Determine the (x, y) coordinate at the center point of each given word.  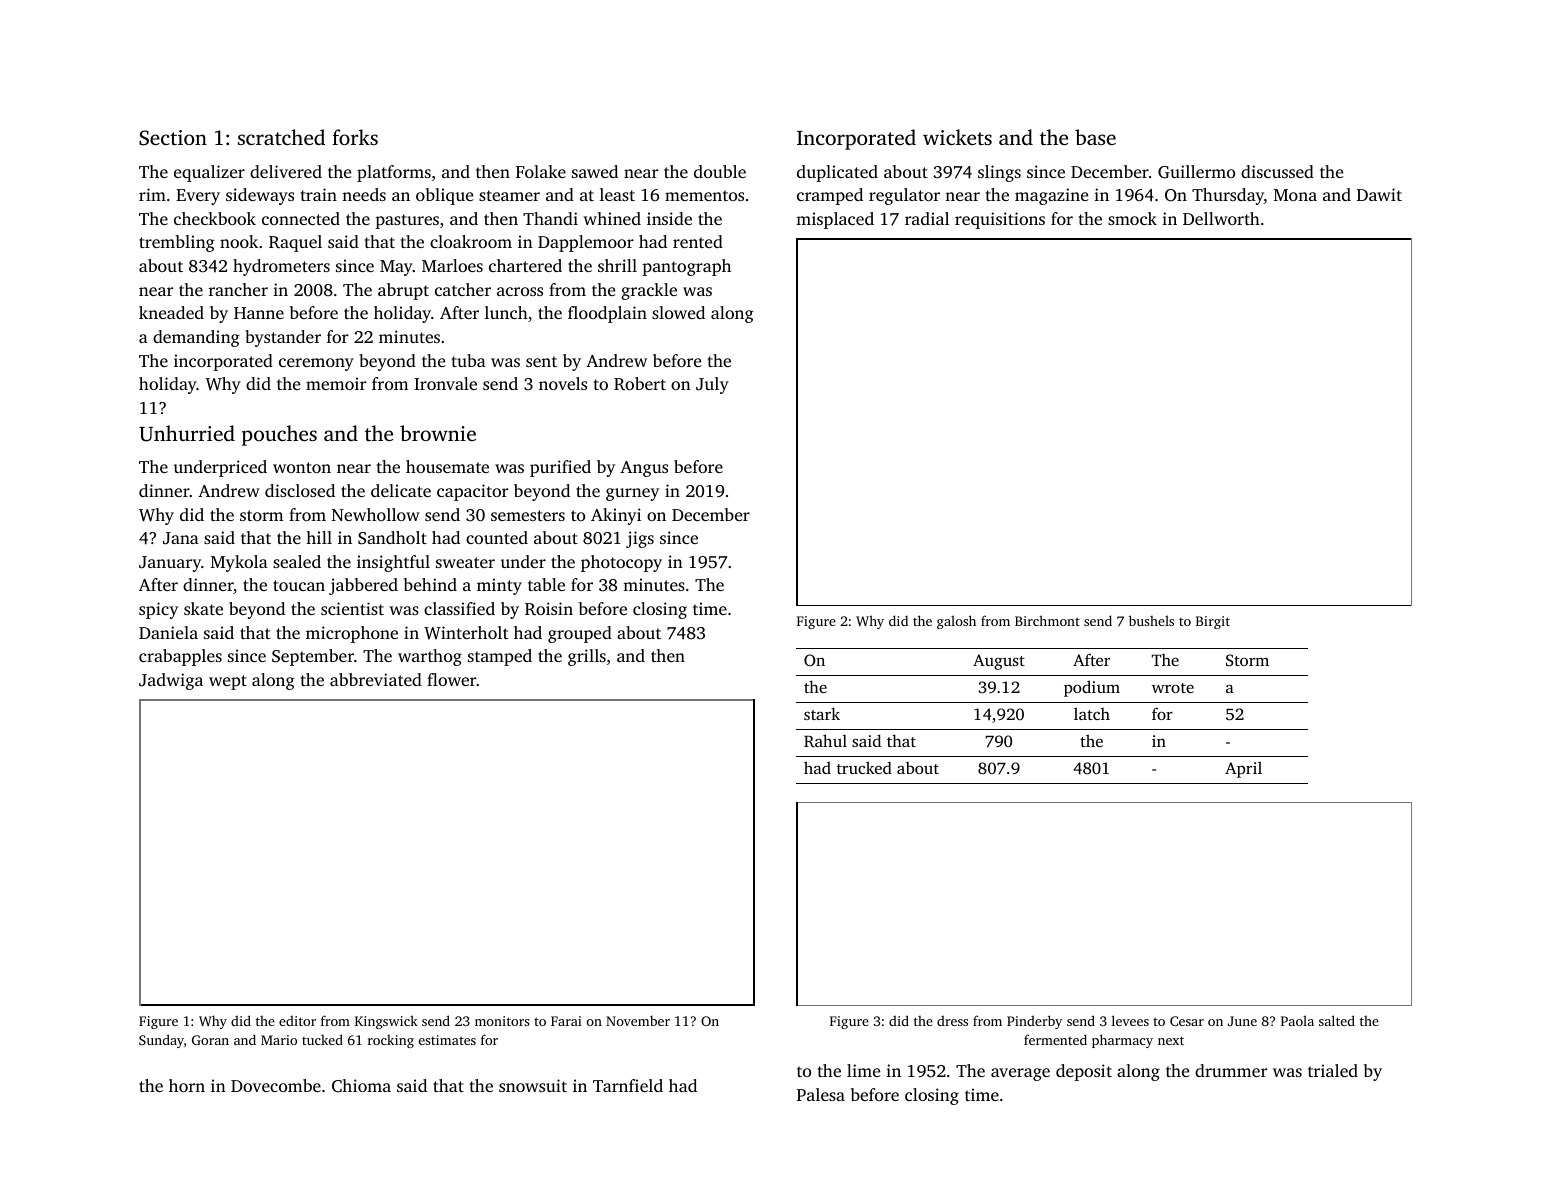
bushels (1151, 620)
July (712, 385)
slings (999, 173)
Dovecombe (276, 1085)
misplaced (835, 220)
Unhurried (187, 433)
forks (355, 137)
